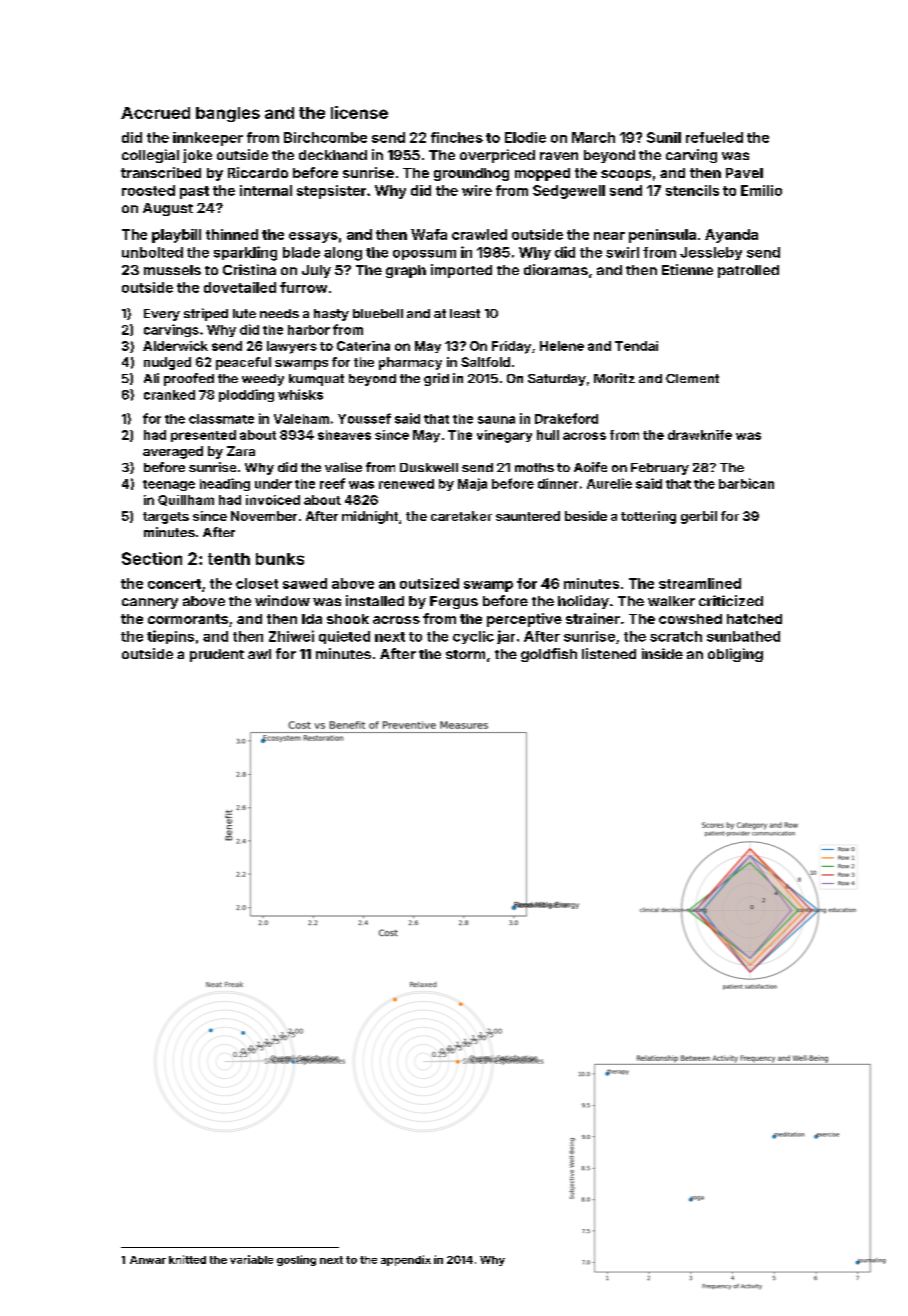 The width and height of the image is (908, 1316). Describe the element at coordinates (186, 500) in the image. I see `Quillham` at that location.
